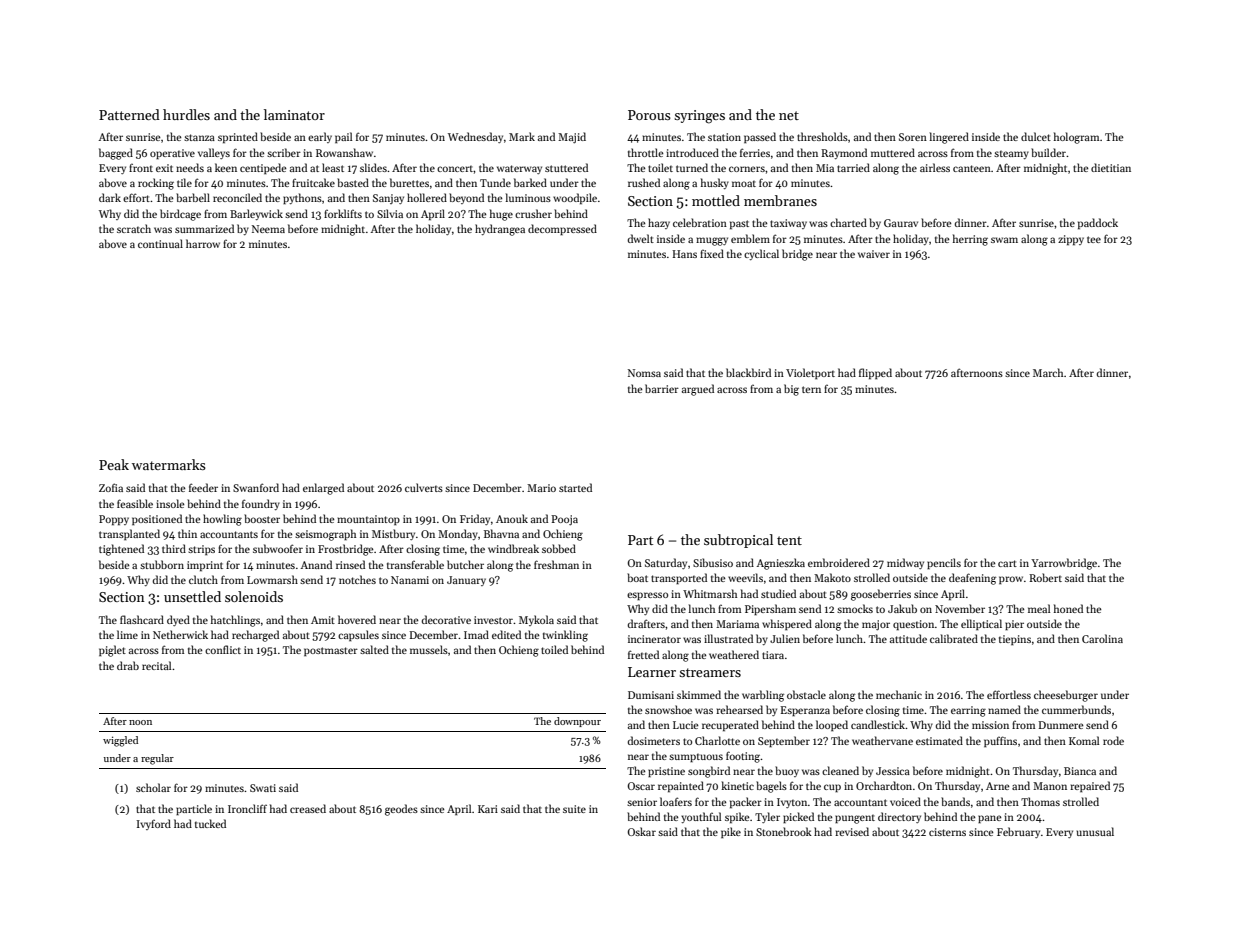  I want to click on Robert, so click(1045, 577).
